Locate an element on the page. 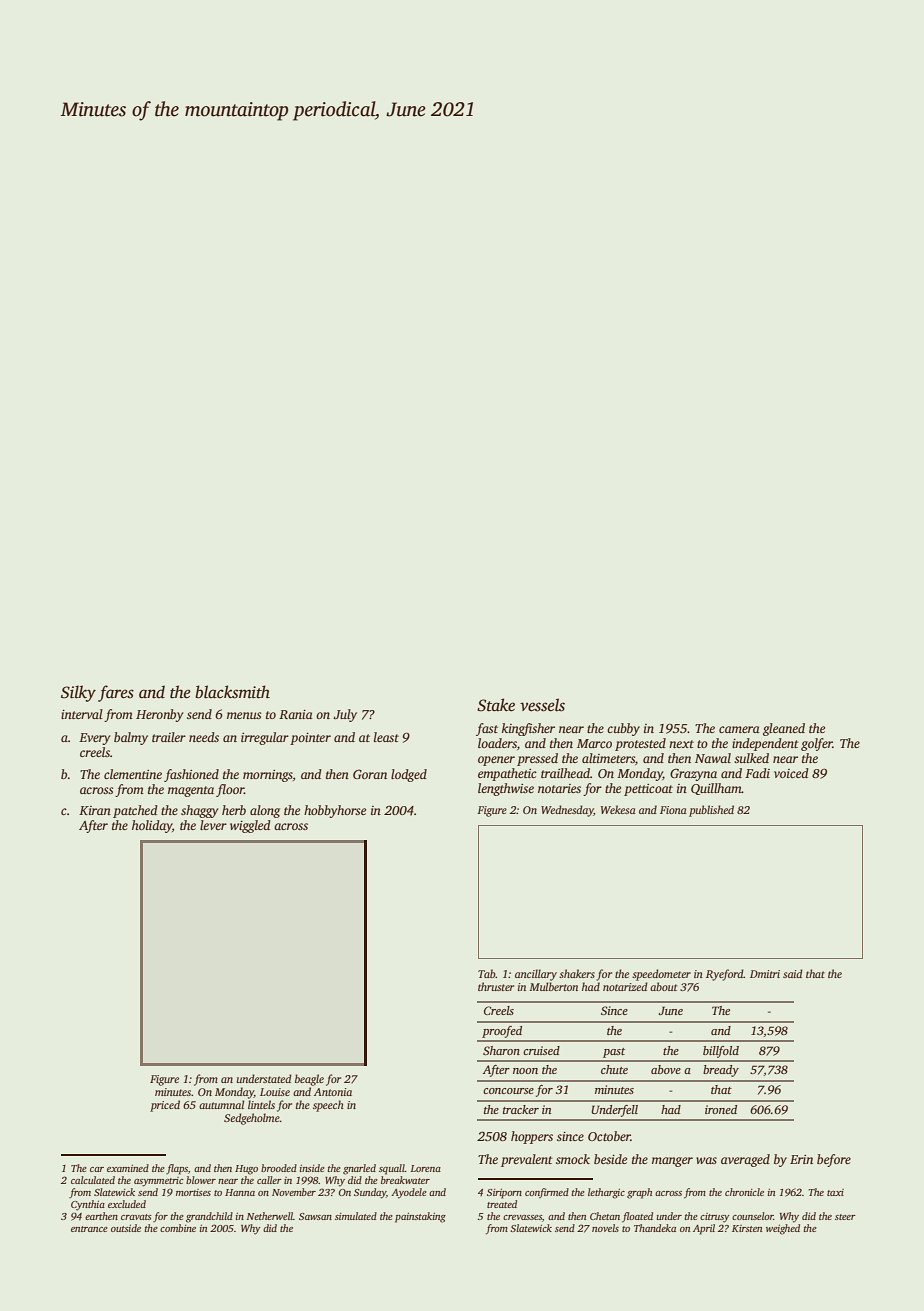  lengthwise is located at coordinates (506, 789).
